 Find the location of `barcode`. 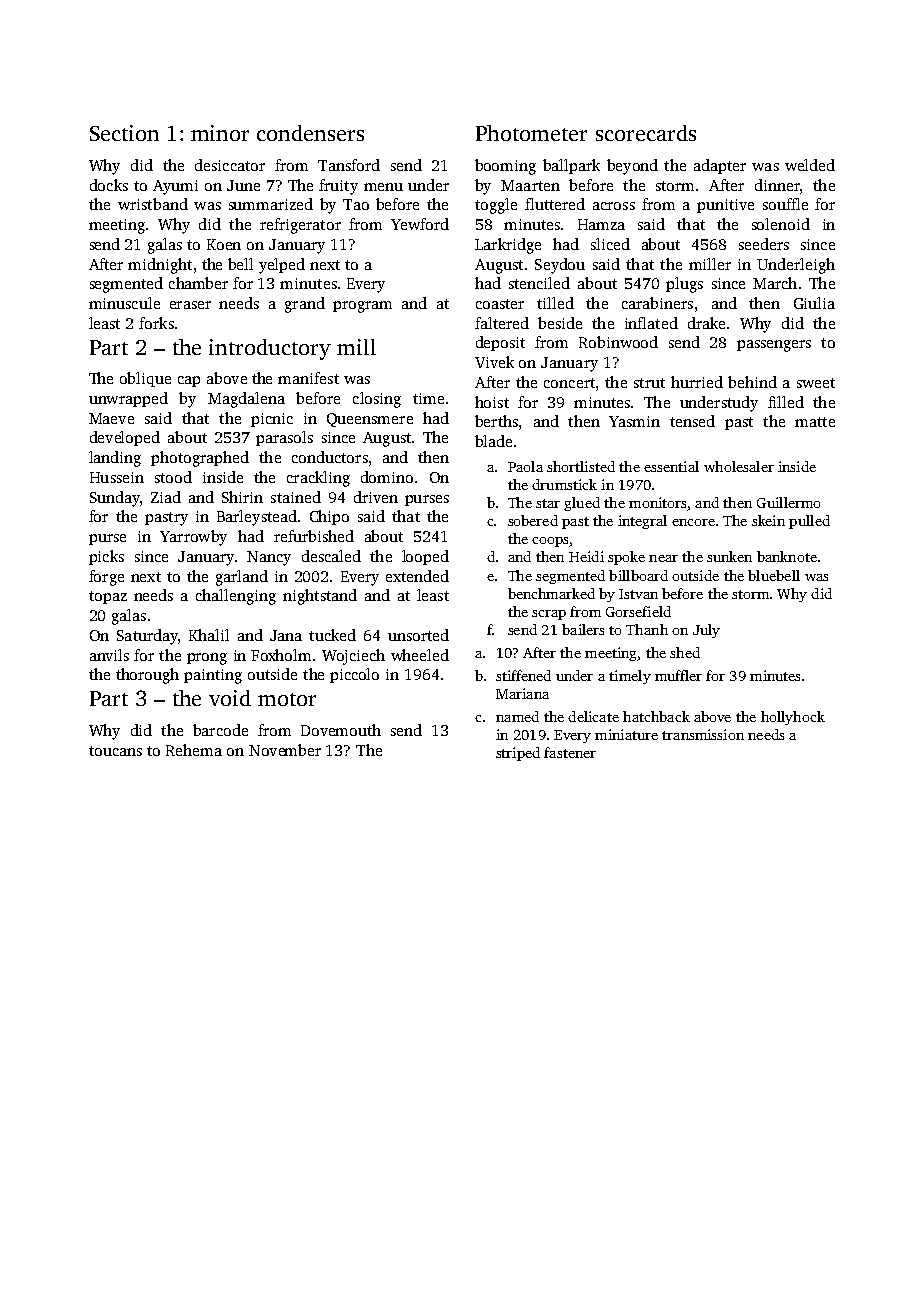

barcode is located at coordinates (220, 730).
